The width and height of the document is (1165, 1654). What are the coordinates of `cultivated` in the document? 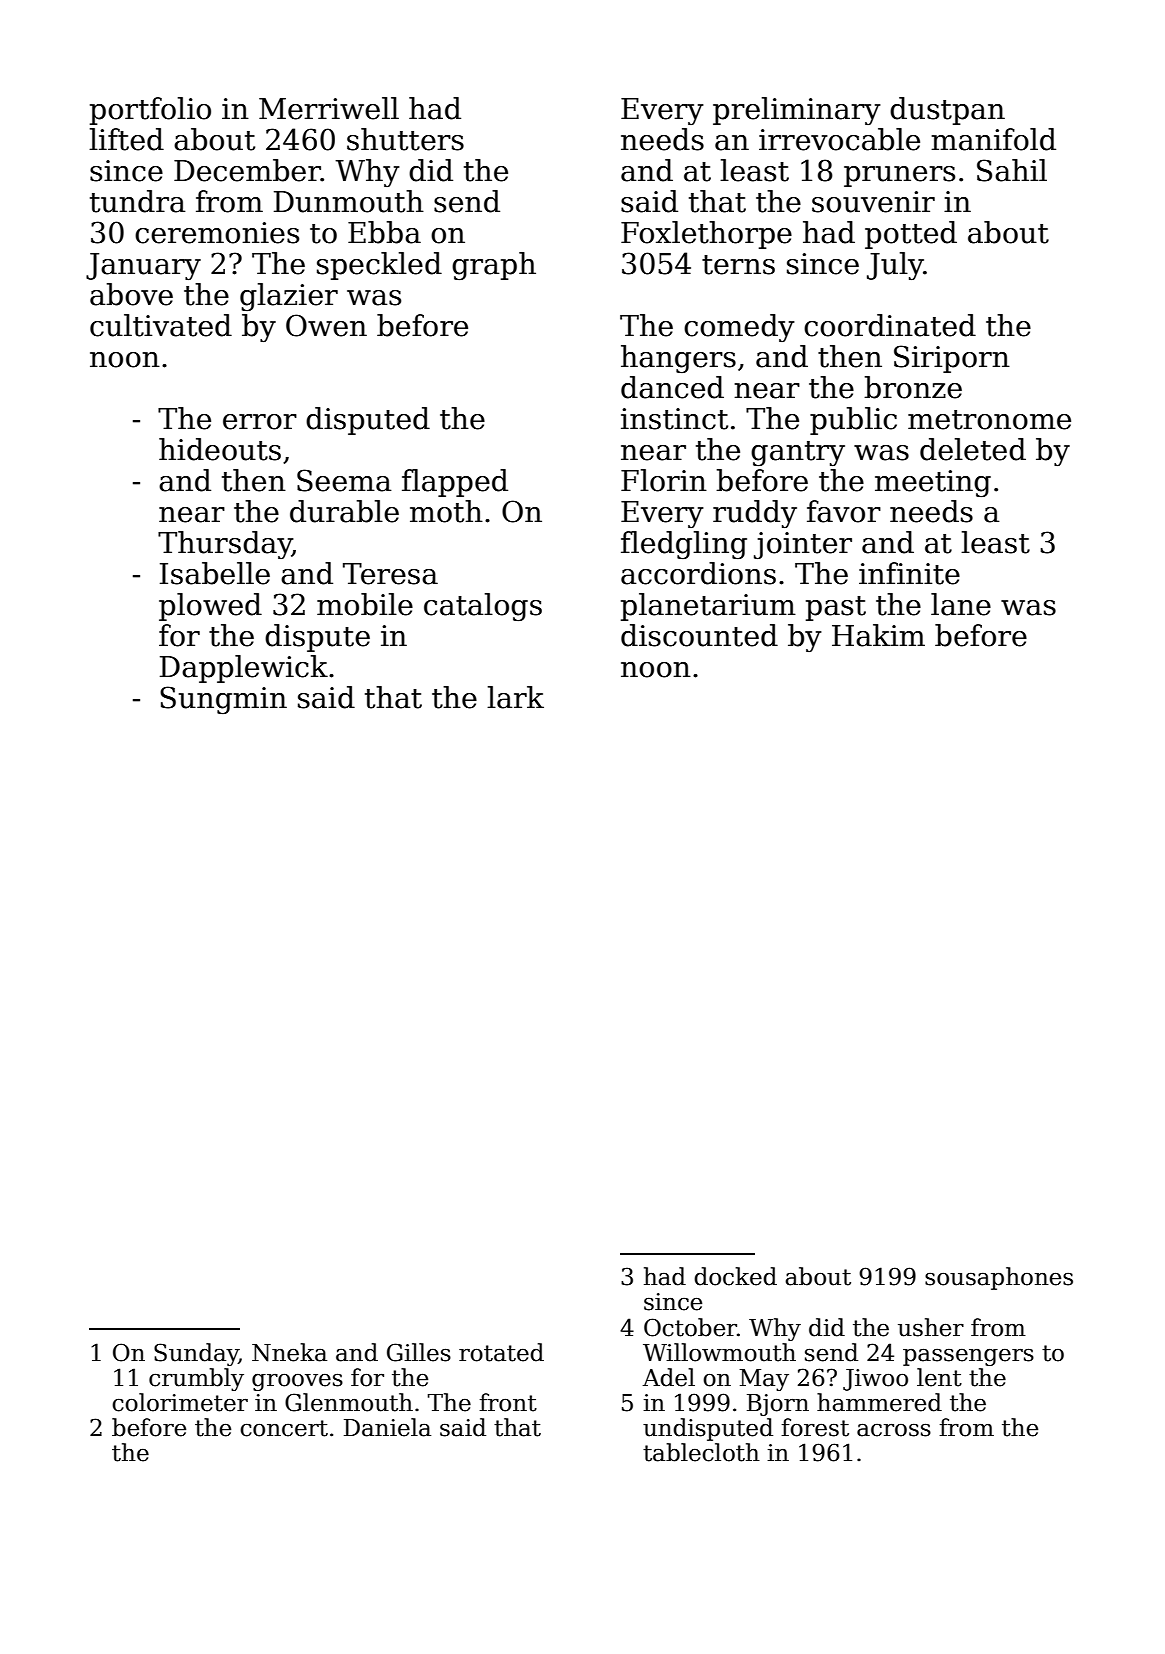 It's located at (161, 325).
